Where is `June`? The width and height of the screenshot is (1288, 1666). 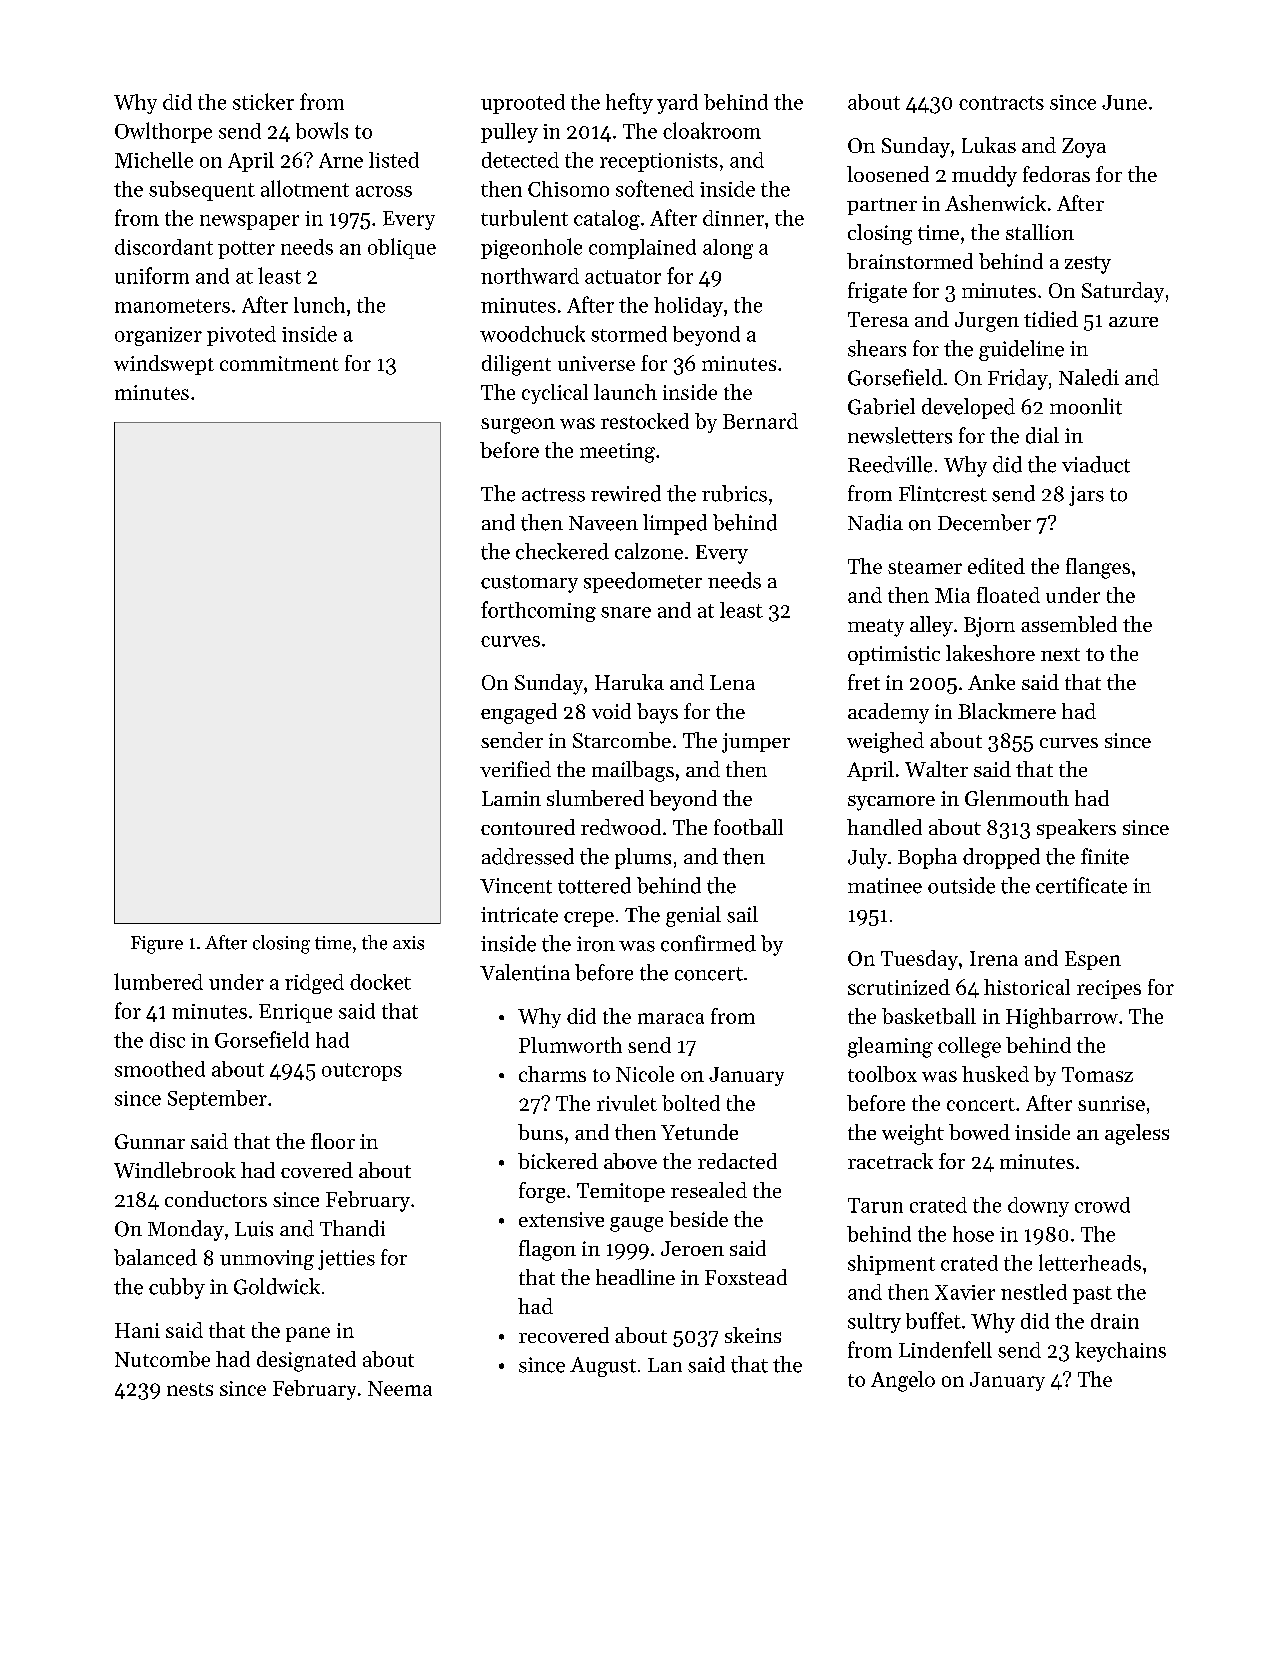 June is located at coordinates (1124, 102).
